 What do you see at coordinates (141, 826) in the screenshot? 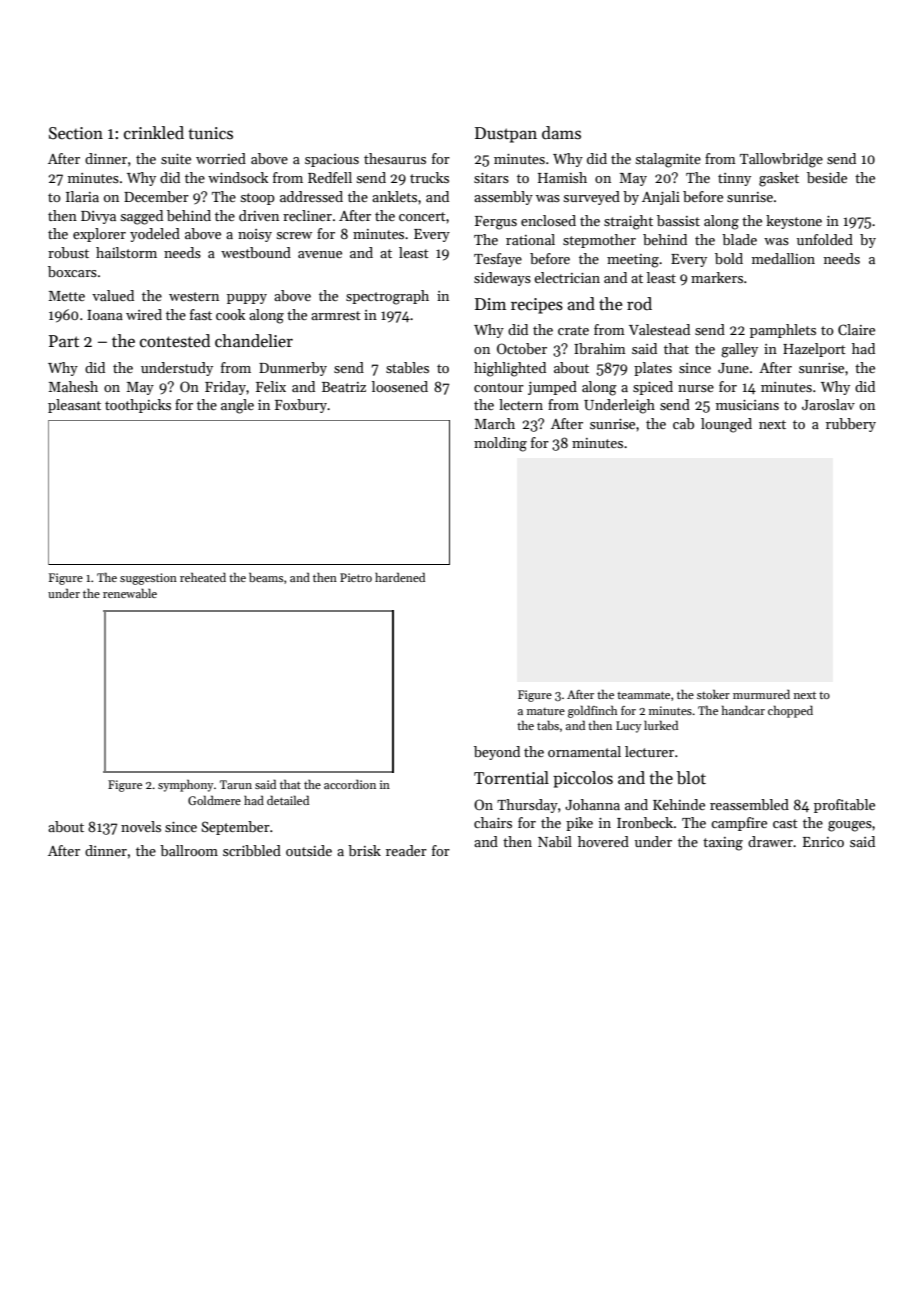
I see `novels` at bounding box center [141, 826].
